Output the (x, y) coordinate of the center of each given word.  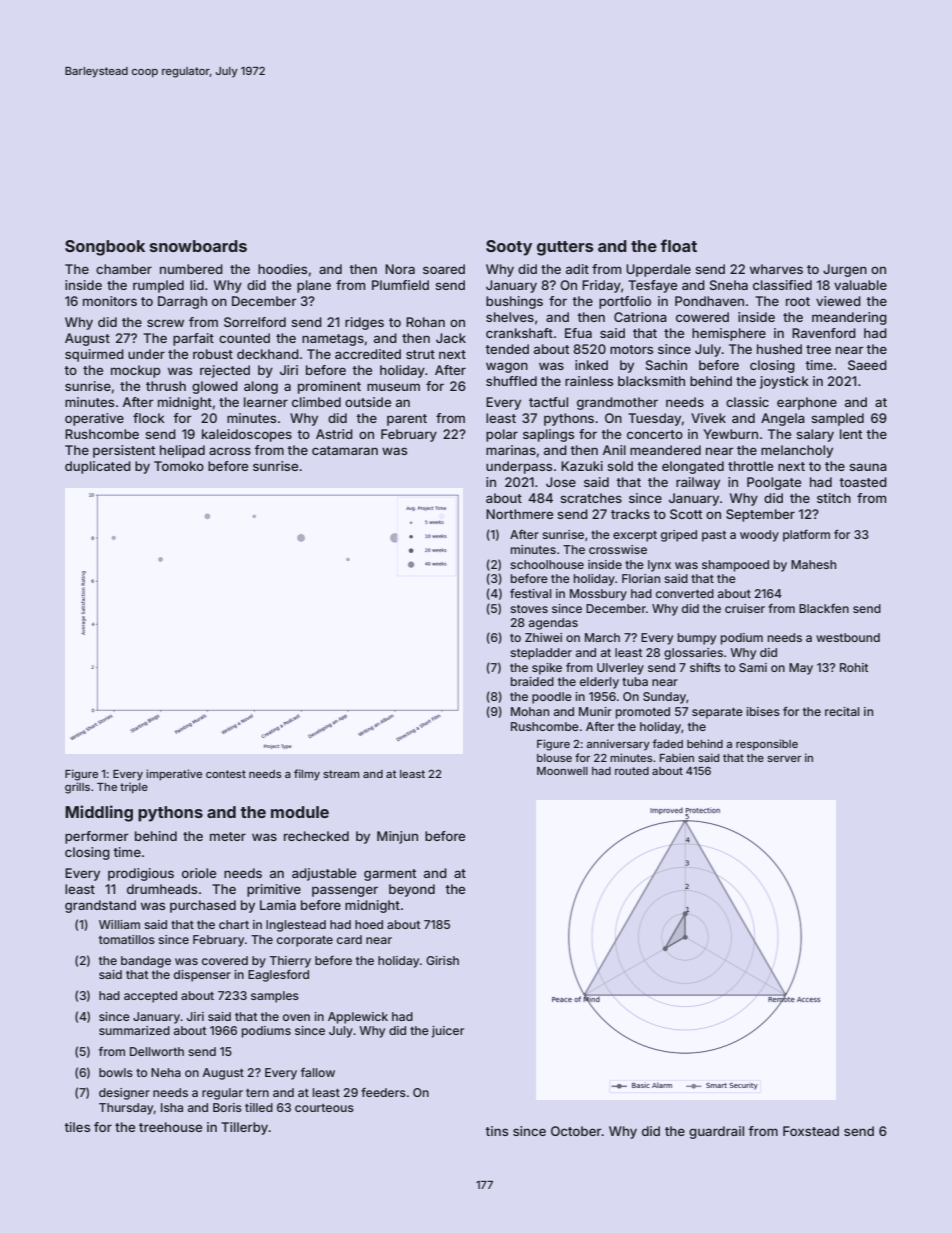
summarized (134, 1030)
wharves (776, 269)
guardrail (716, 1132)
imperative (174, 775)
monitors (110, 301)
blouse (554, 758)
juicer (448, 1032)
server (784, 759)
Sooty (509, 248)
